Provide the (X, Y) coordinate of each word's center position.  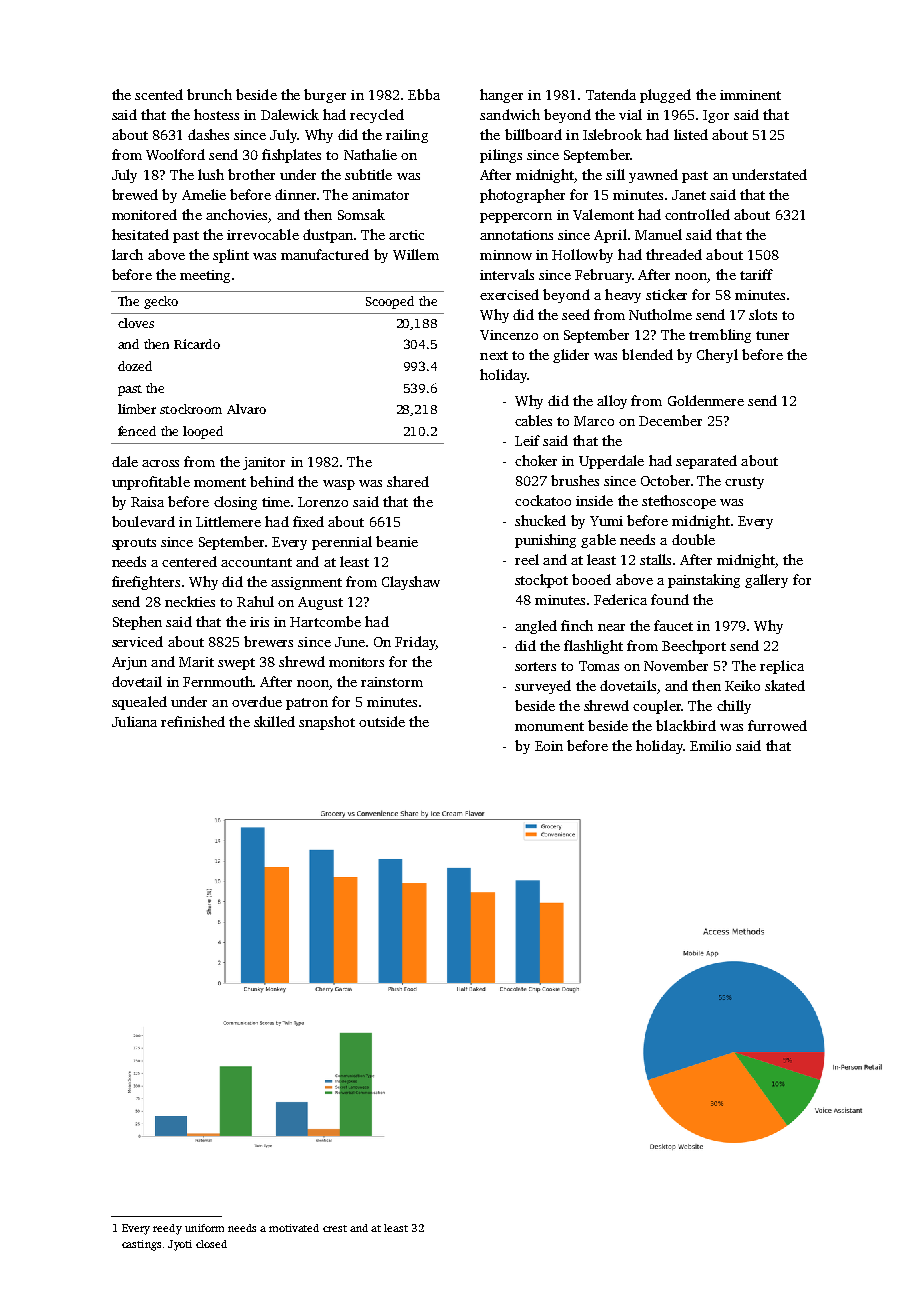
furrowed (777, 725)
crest (335, 1228)
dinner (295, 194)
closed (211, 1244)
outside (382, 721)
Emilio (710, 745)
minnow (506, 255)
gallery (766, 581)
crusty (744, 483)
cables (533, 420)
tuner (772, 335)
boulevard (143, 521)
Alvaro (246, 409)
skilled (274, 721)
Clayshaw (411, 583)
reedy (167, 1229)
